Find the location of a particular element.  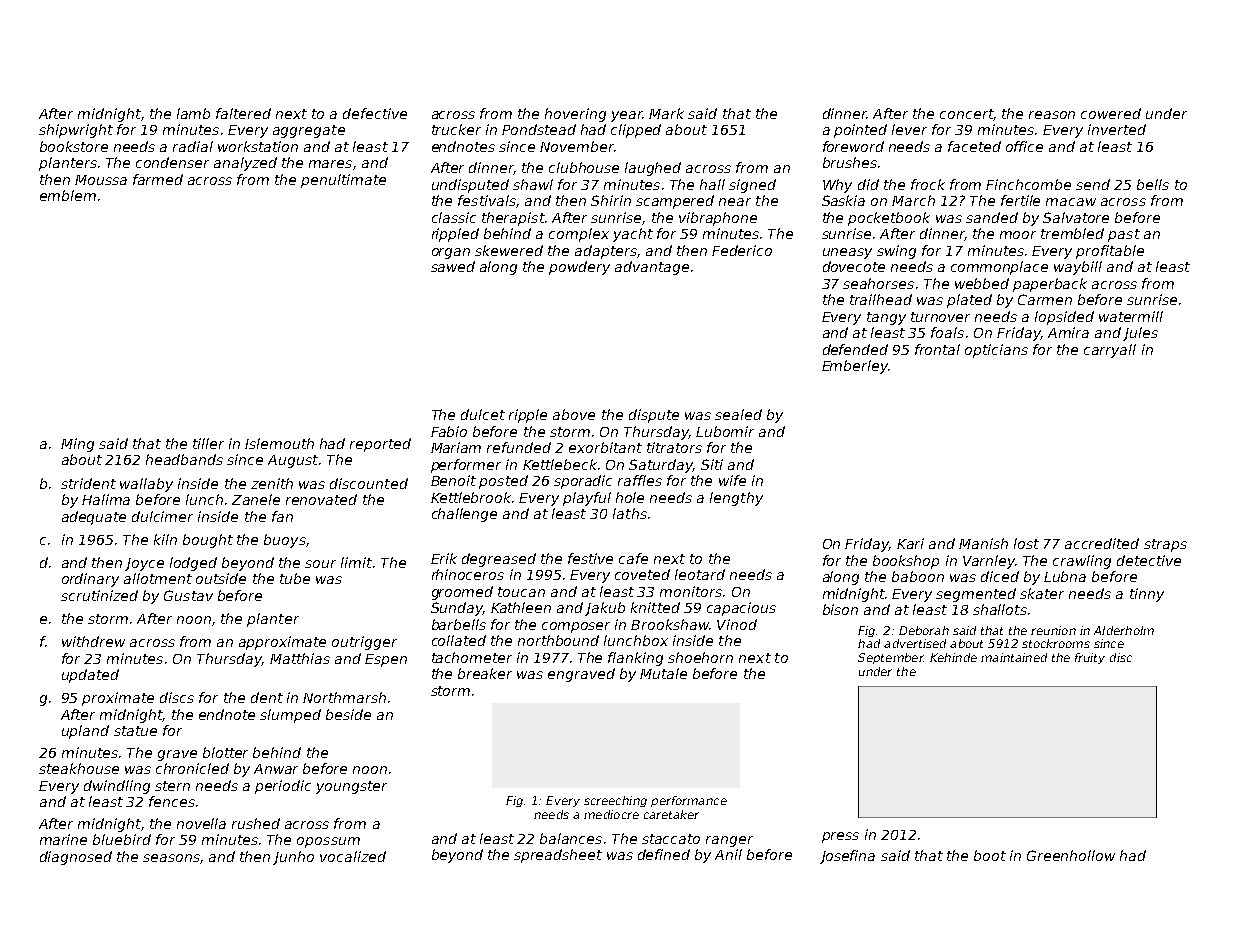

turnover is located at coordinates (940, 317).
